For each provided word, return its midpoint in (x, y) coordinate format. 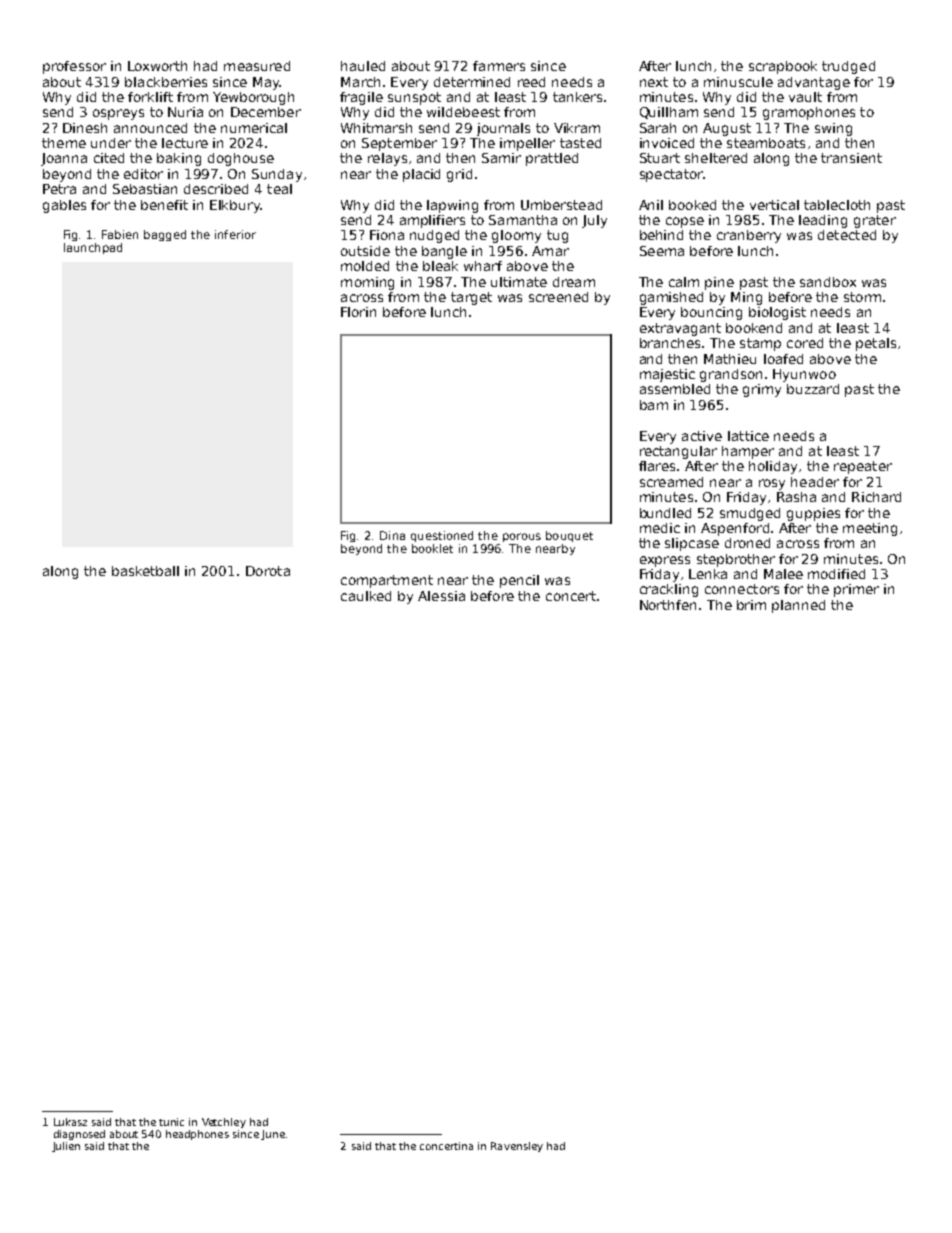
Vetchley (224, 1123)
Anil (651, 205)
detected (847, 235)
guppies (813, 514)
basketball (145, 571)
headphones (197, 1135)
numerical (254, 128)
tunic (171, 1122)
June (273, 1135)
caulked (366, 596)
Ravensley (517, 1147)
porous (522, 537)
